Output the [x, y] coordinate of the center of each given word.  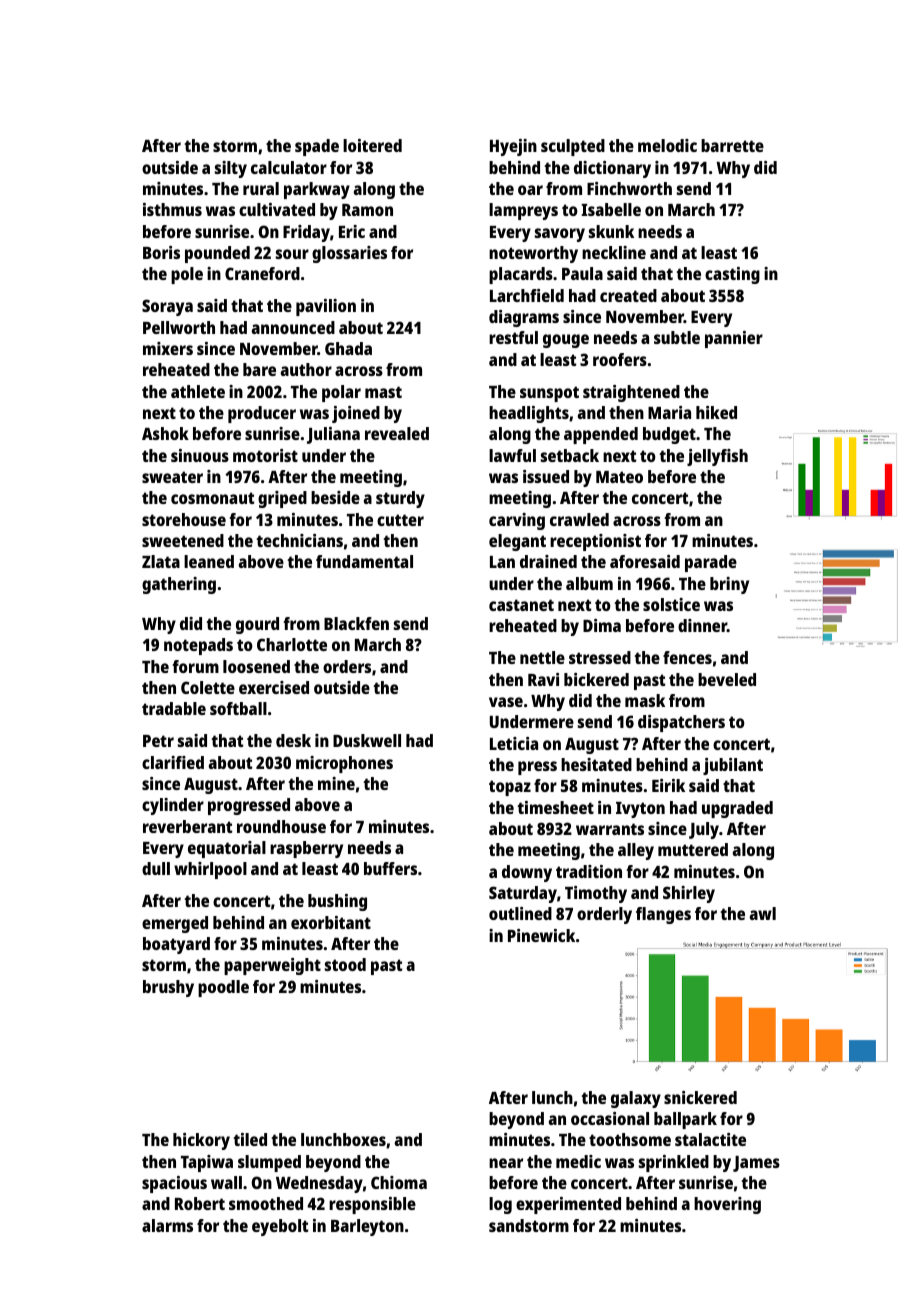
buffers [390, 868]
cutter [400, 520]
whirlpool [210, 870]
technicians [300, 540]
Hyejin [513, 147]
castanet [521, 605]
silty [231, 169]
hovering [727, 1205]
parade [711, 563]
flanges [663, 915]
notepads [198, 646]
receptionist [595, 542]
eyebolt [280, 1227]
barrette [732, 145]
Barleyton [367, 1227]
